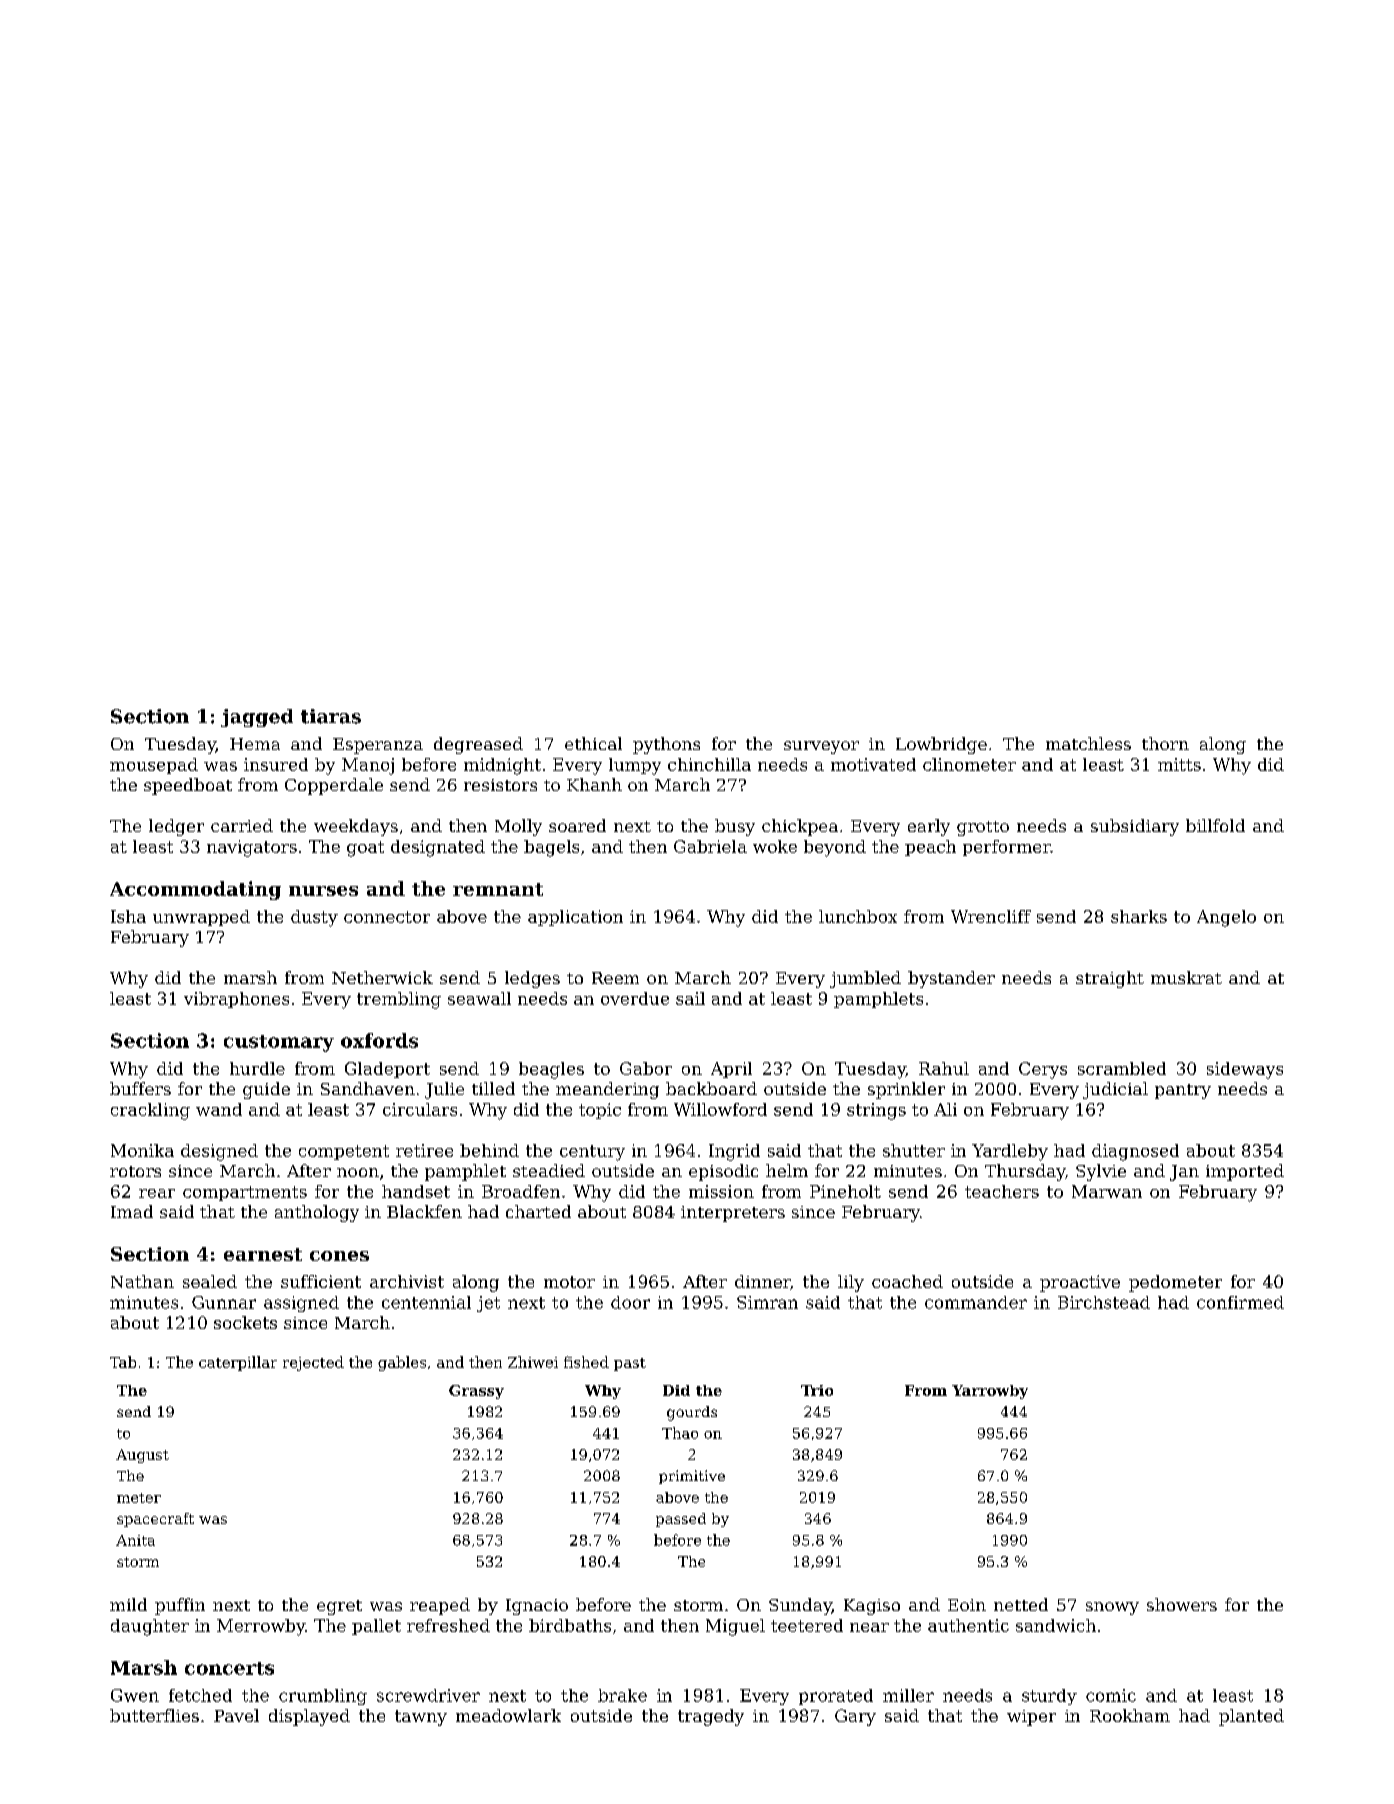  Describe the element at coordinates (154, 1715) in the document. I see `butterflies` at that location.
